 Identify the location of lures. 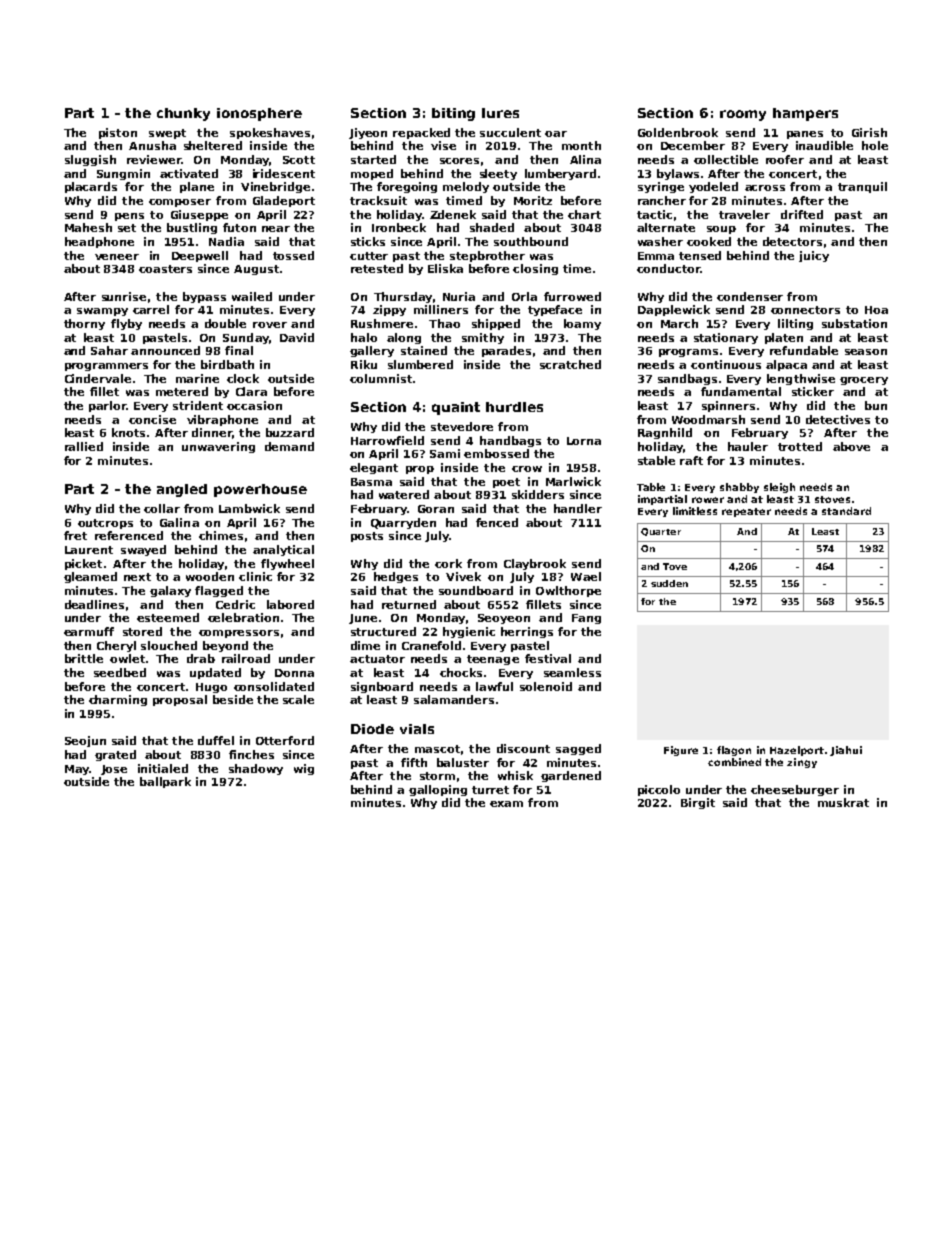
(500, 113).
